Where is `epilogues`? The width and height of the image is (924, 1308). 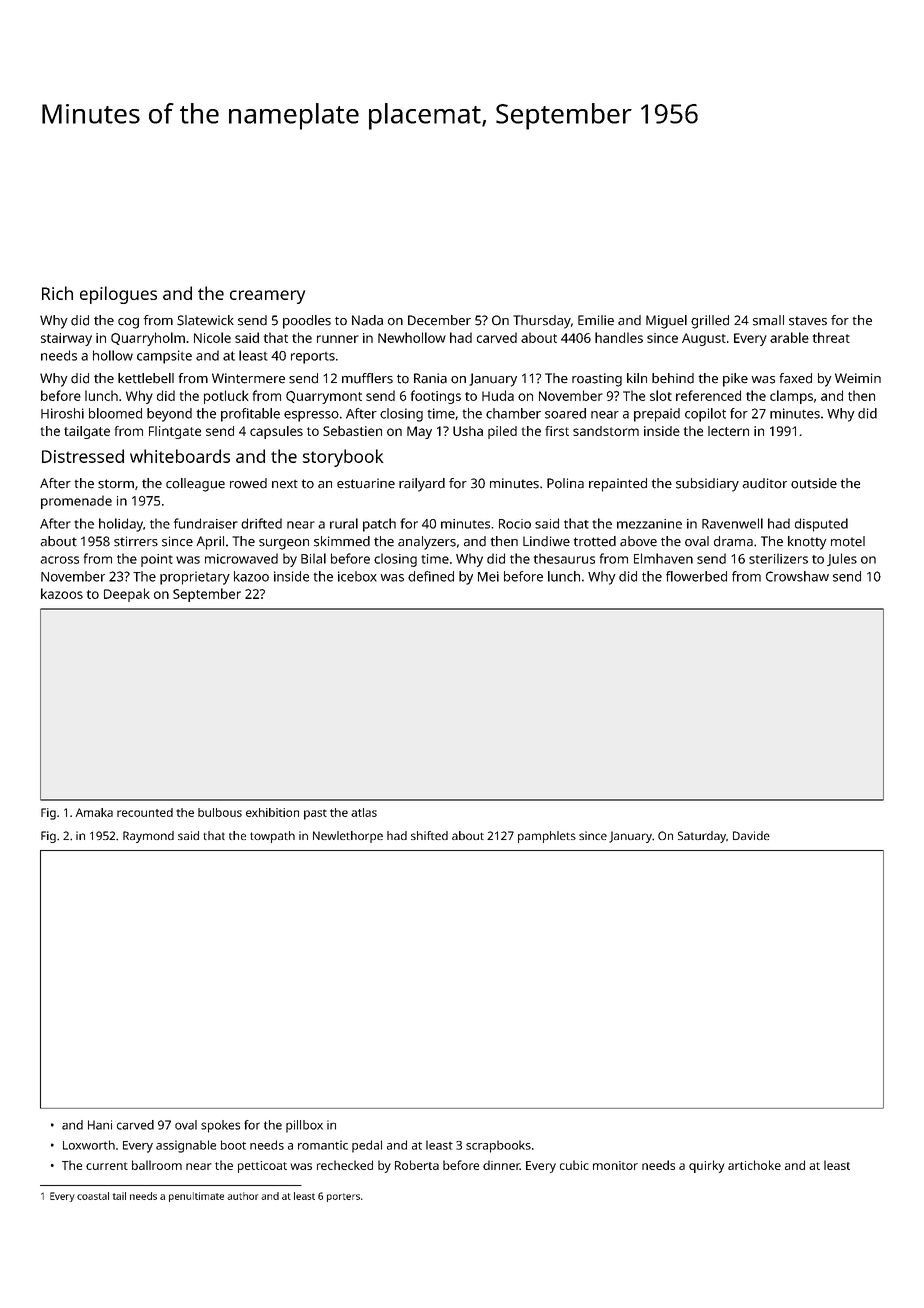
epilogues is located at coordinates (118, 295).
